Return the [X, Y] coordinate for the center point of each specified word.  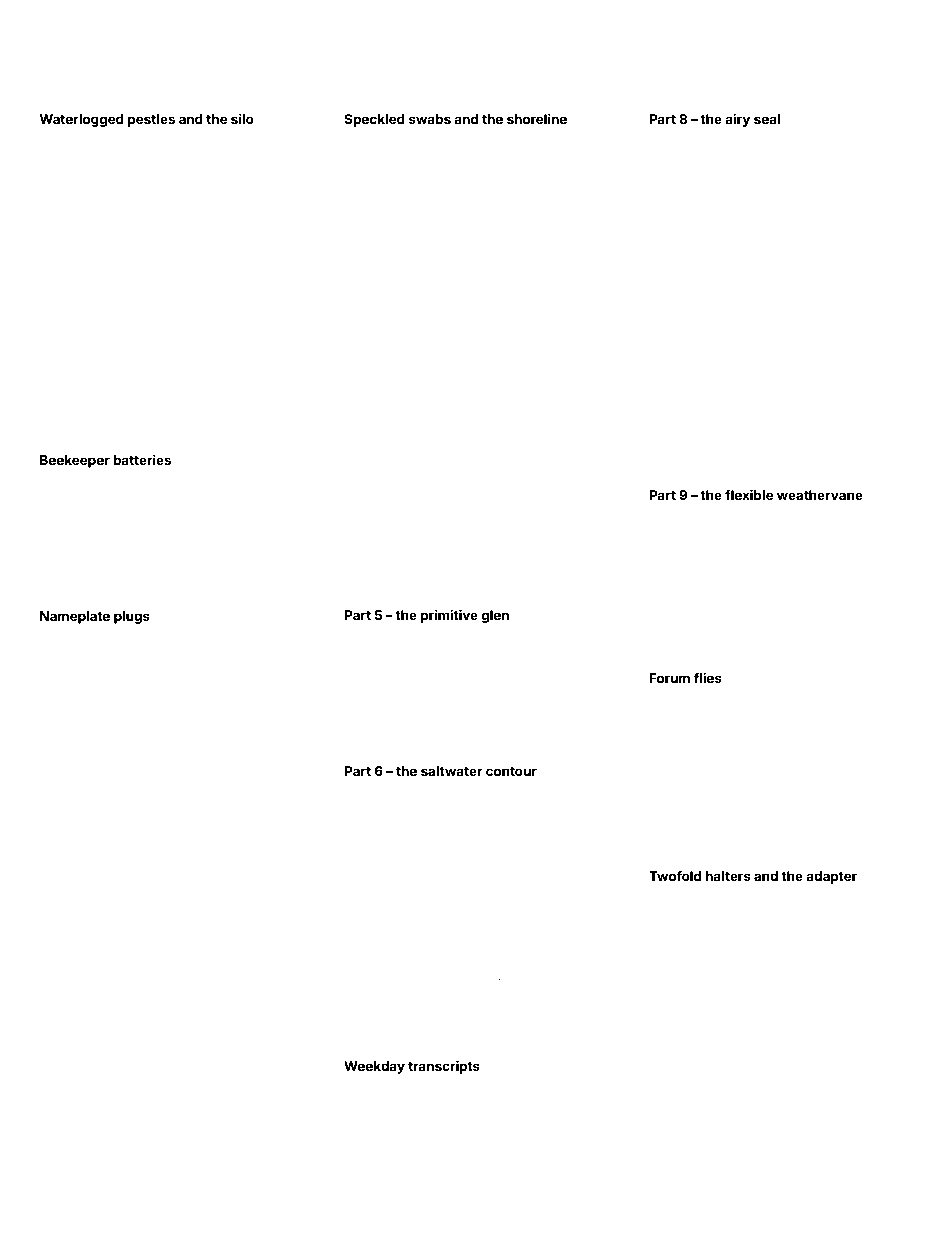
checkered [232, 1105]
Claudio [667, 1022]
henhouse [525, 862]
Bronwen [281, 555]
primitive [449, 616]
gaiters [896, 160]
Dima [595, 172]
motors [231, 242]
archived [820, 557]
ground [895, 899]
